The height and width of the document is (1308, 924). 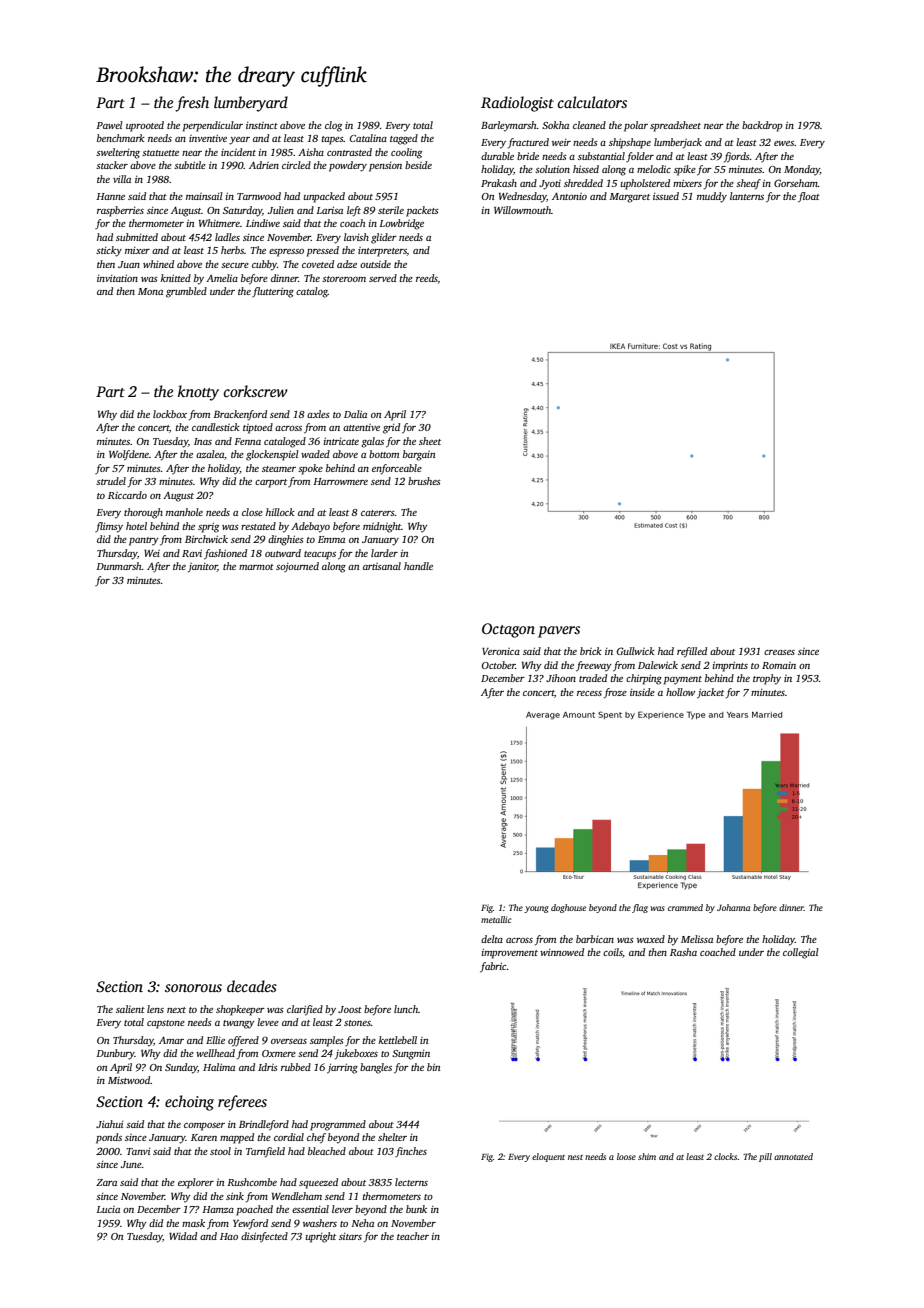 I want to click on Hanne, so click(x=110, y=196).
